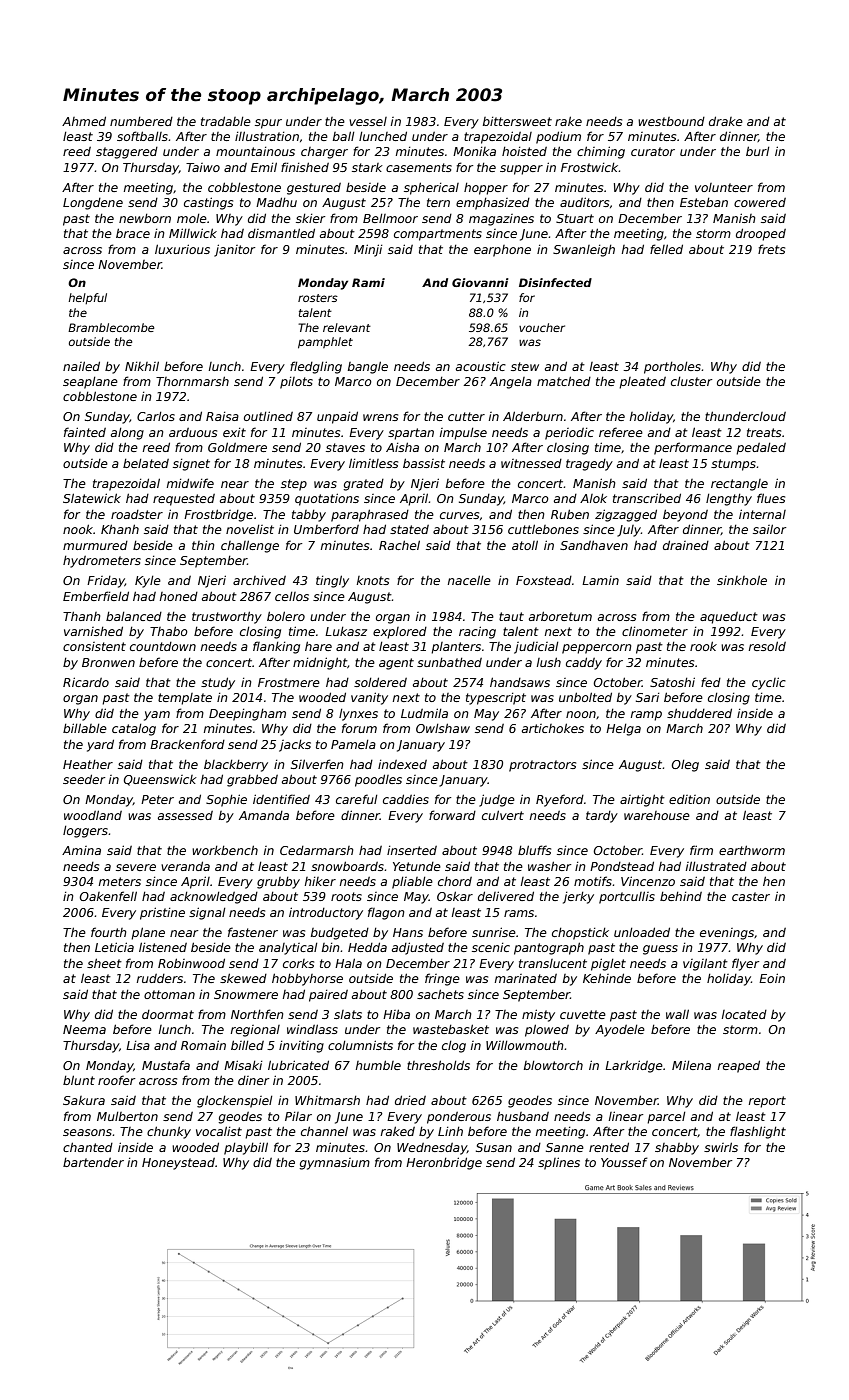  I want to click on vocalist, so click(219, 1131).
